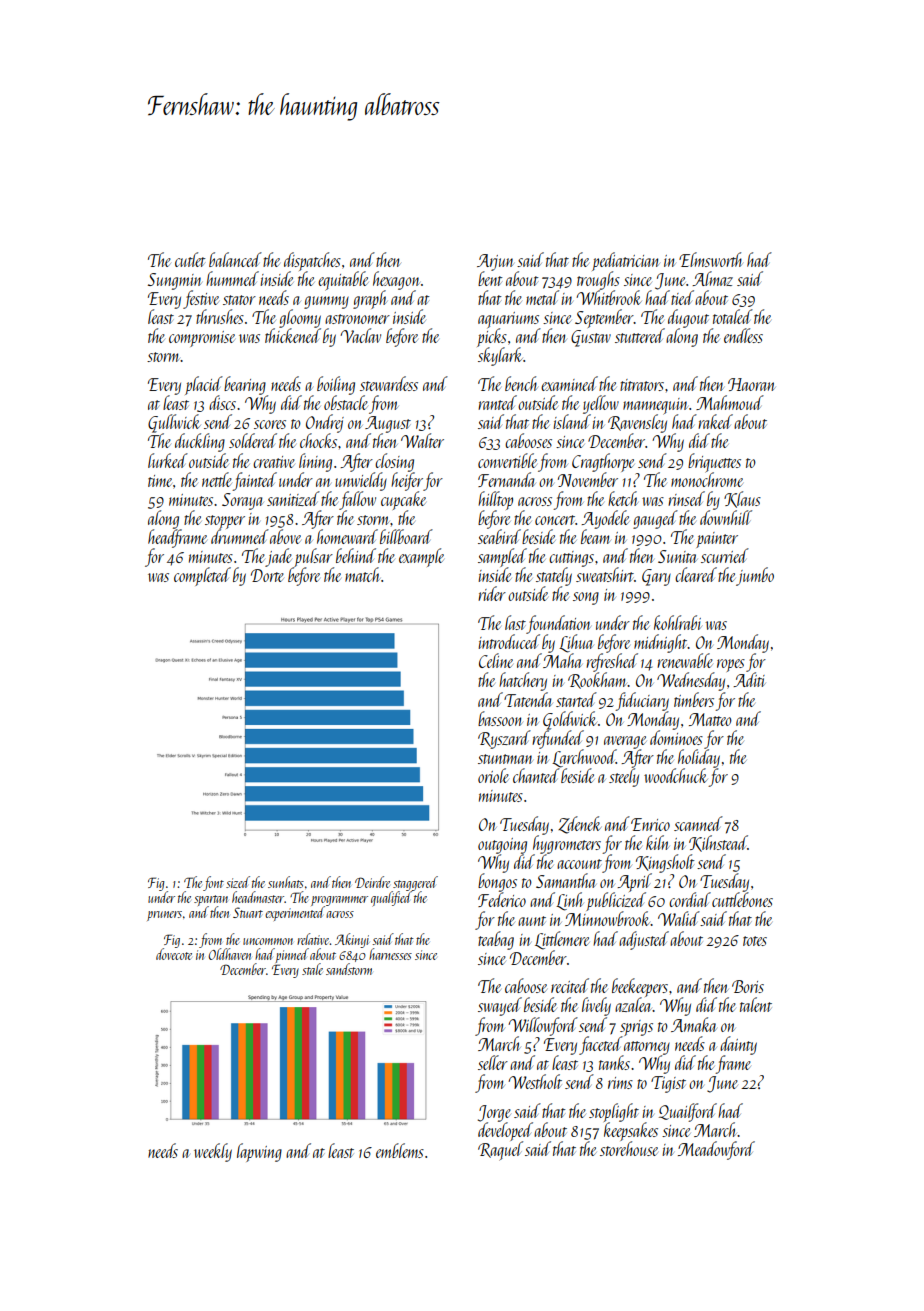 This page has height=1311, width=924. What do you see at coordinates (755, 941) in the page?
I see `totes` at bounding box center [755, 941].
